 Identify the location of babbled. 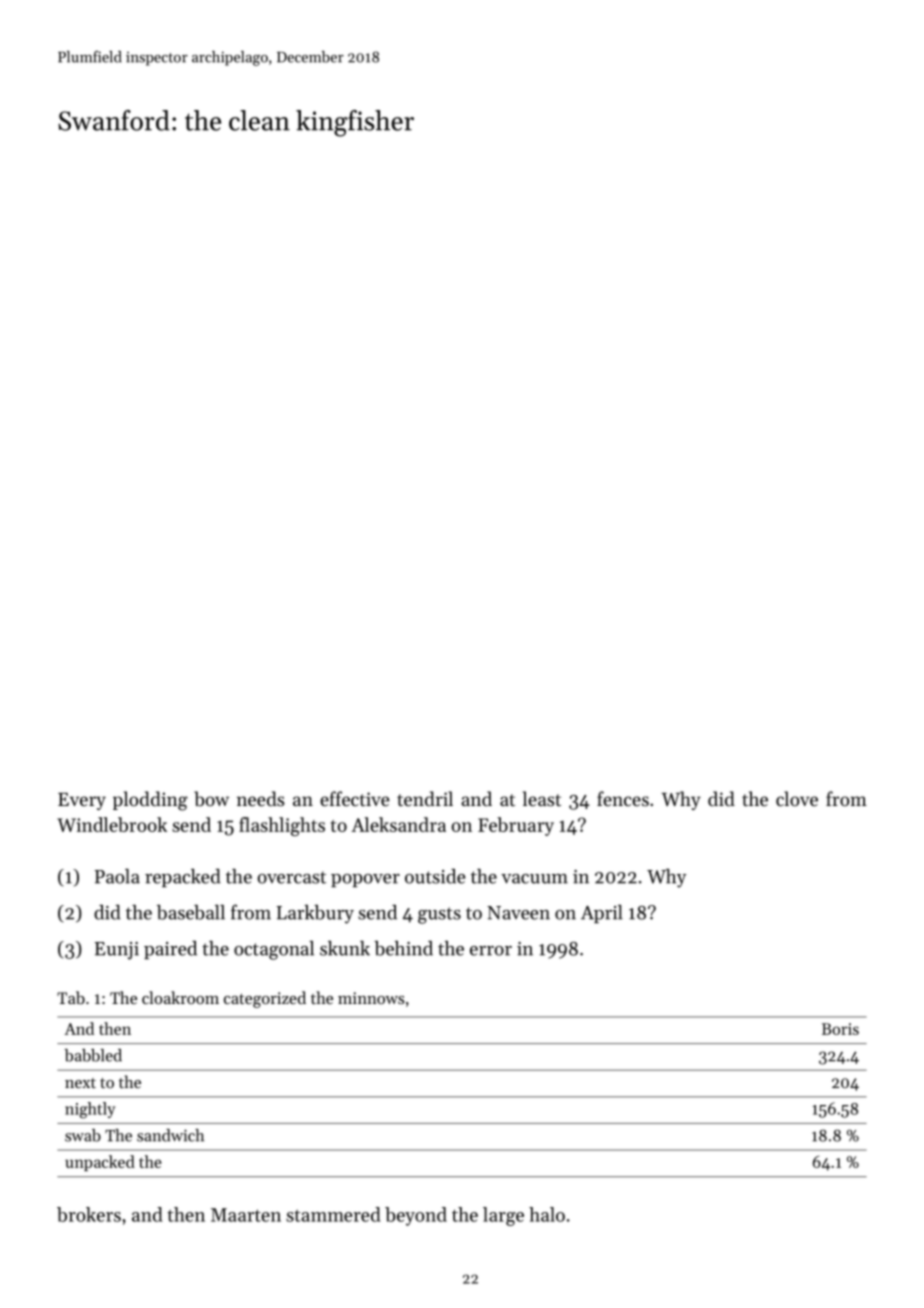
(93, 1055).
